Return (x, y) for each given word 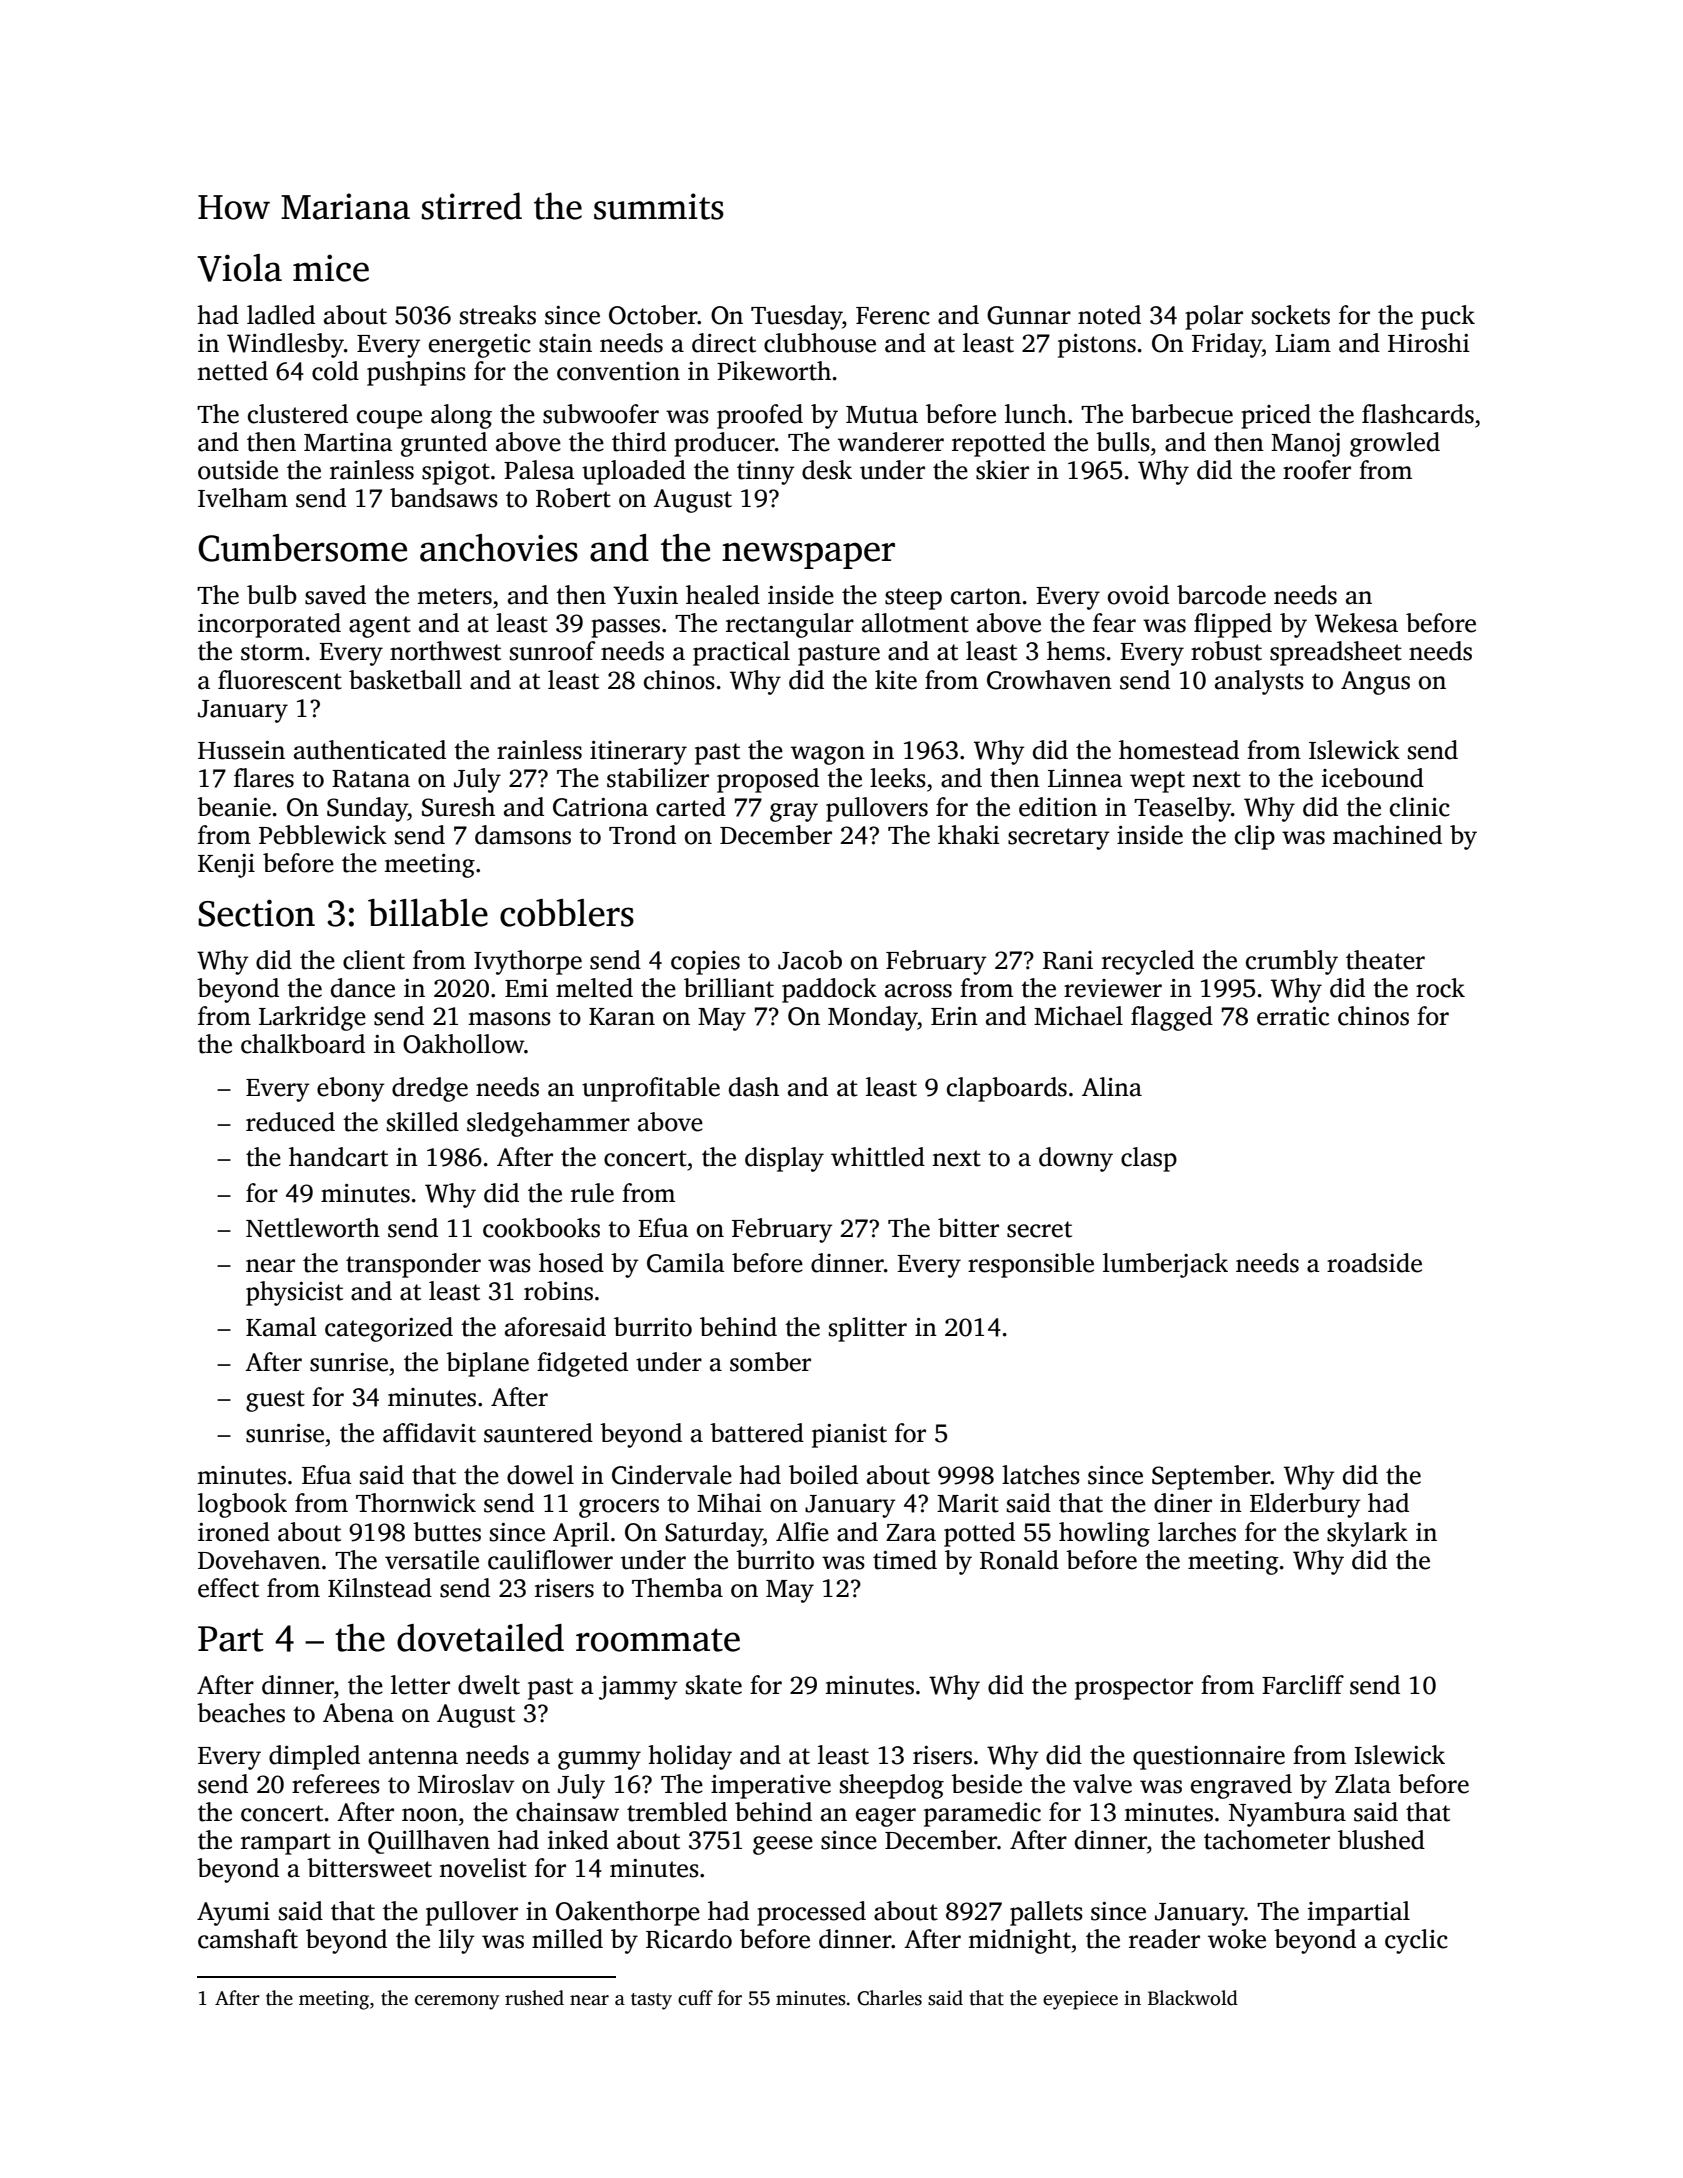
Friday (1227, 345)
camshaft (248, 1939)
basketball (405, 680)
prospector (1134, 1689)
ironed (234, 1532)
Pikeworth (774, 371)
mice (331, 268)
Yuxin (645, 595)
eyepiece (1080, 2000)
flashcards (1418, 414)
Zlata (1363, 1784)
